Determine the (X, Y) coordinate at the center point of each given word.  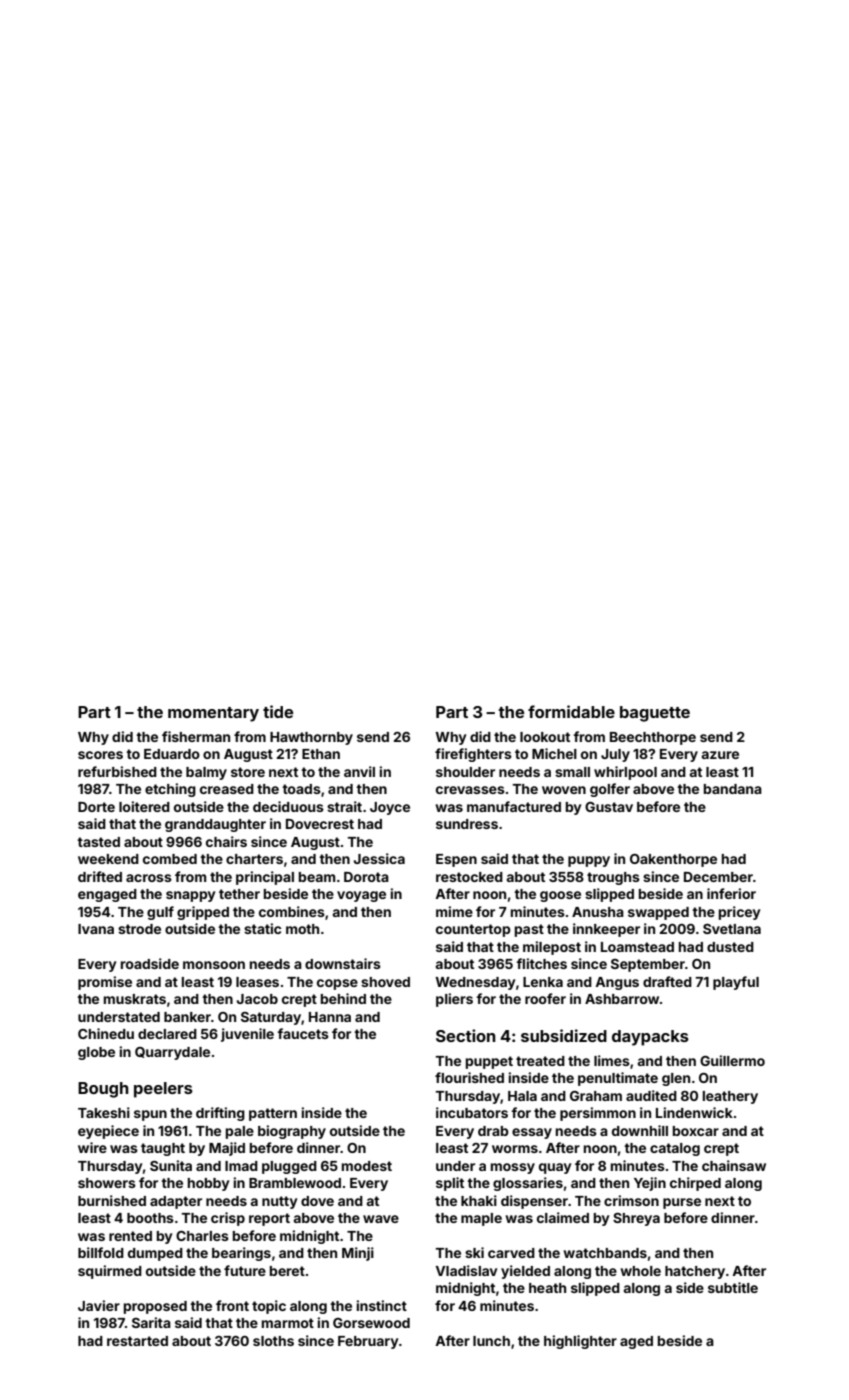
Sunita (171, 1165)
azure (720, 755)
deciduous (288, 806)
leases (257, 982)
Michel (554, 753)
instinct (381, 1305)
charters (254, 859)
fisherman (196, 736)
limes (612, 1060)
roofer (545, 998)
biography (292, 1132)
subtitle (733, 1287)
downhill (640, 1130)
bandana (733, 789)
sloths (273, 1341)
